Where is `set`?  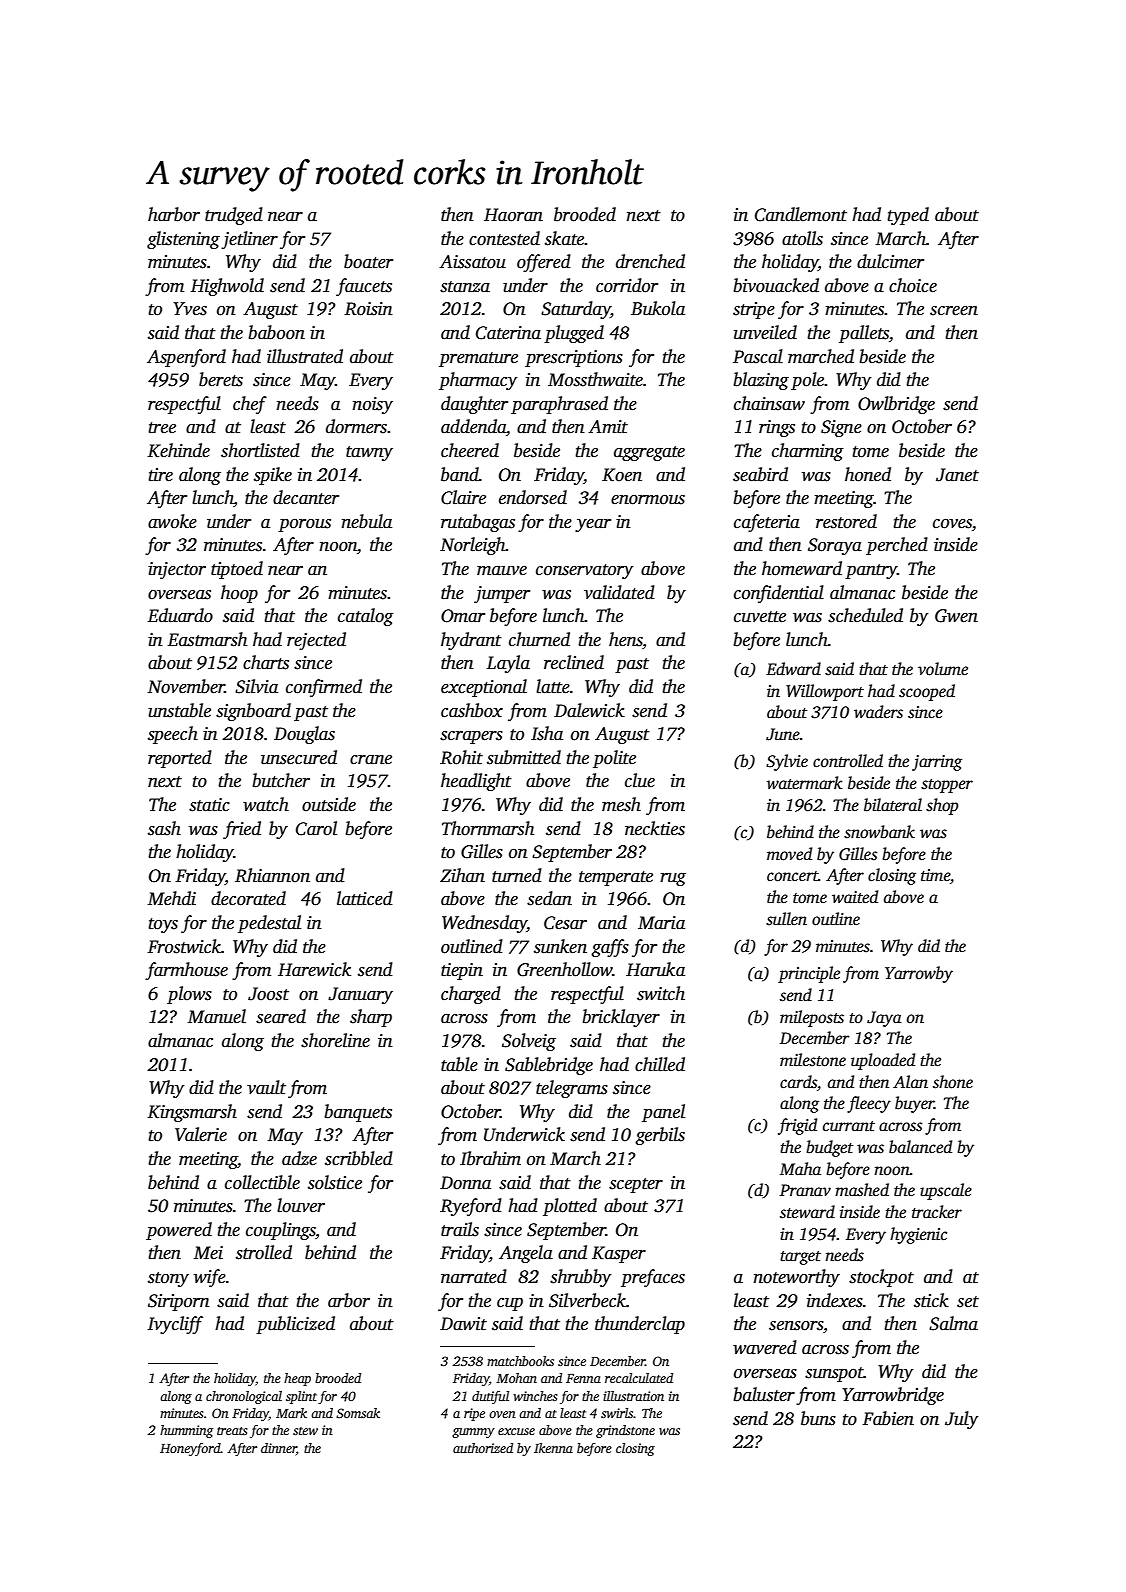
set is located at coordinates (968, 1302).
